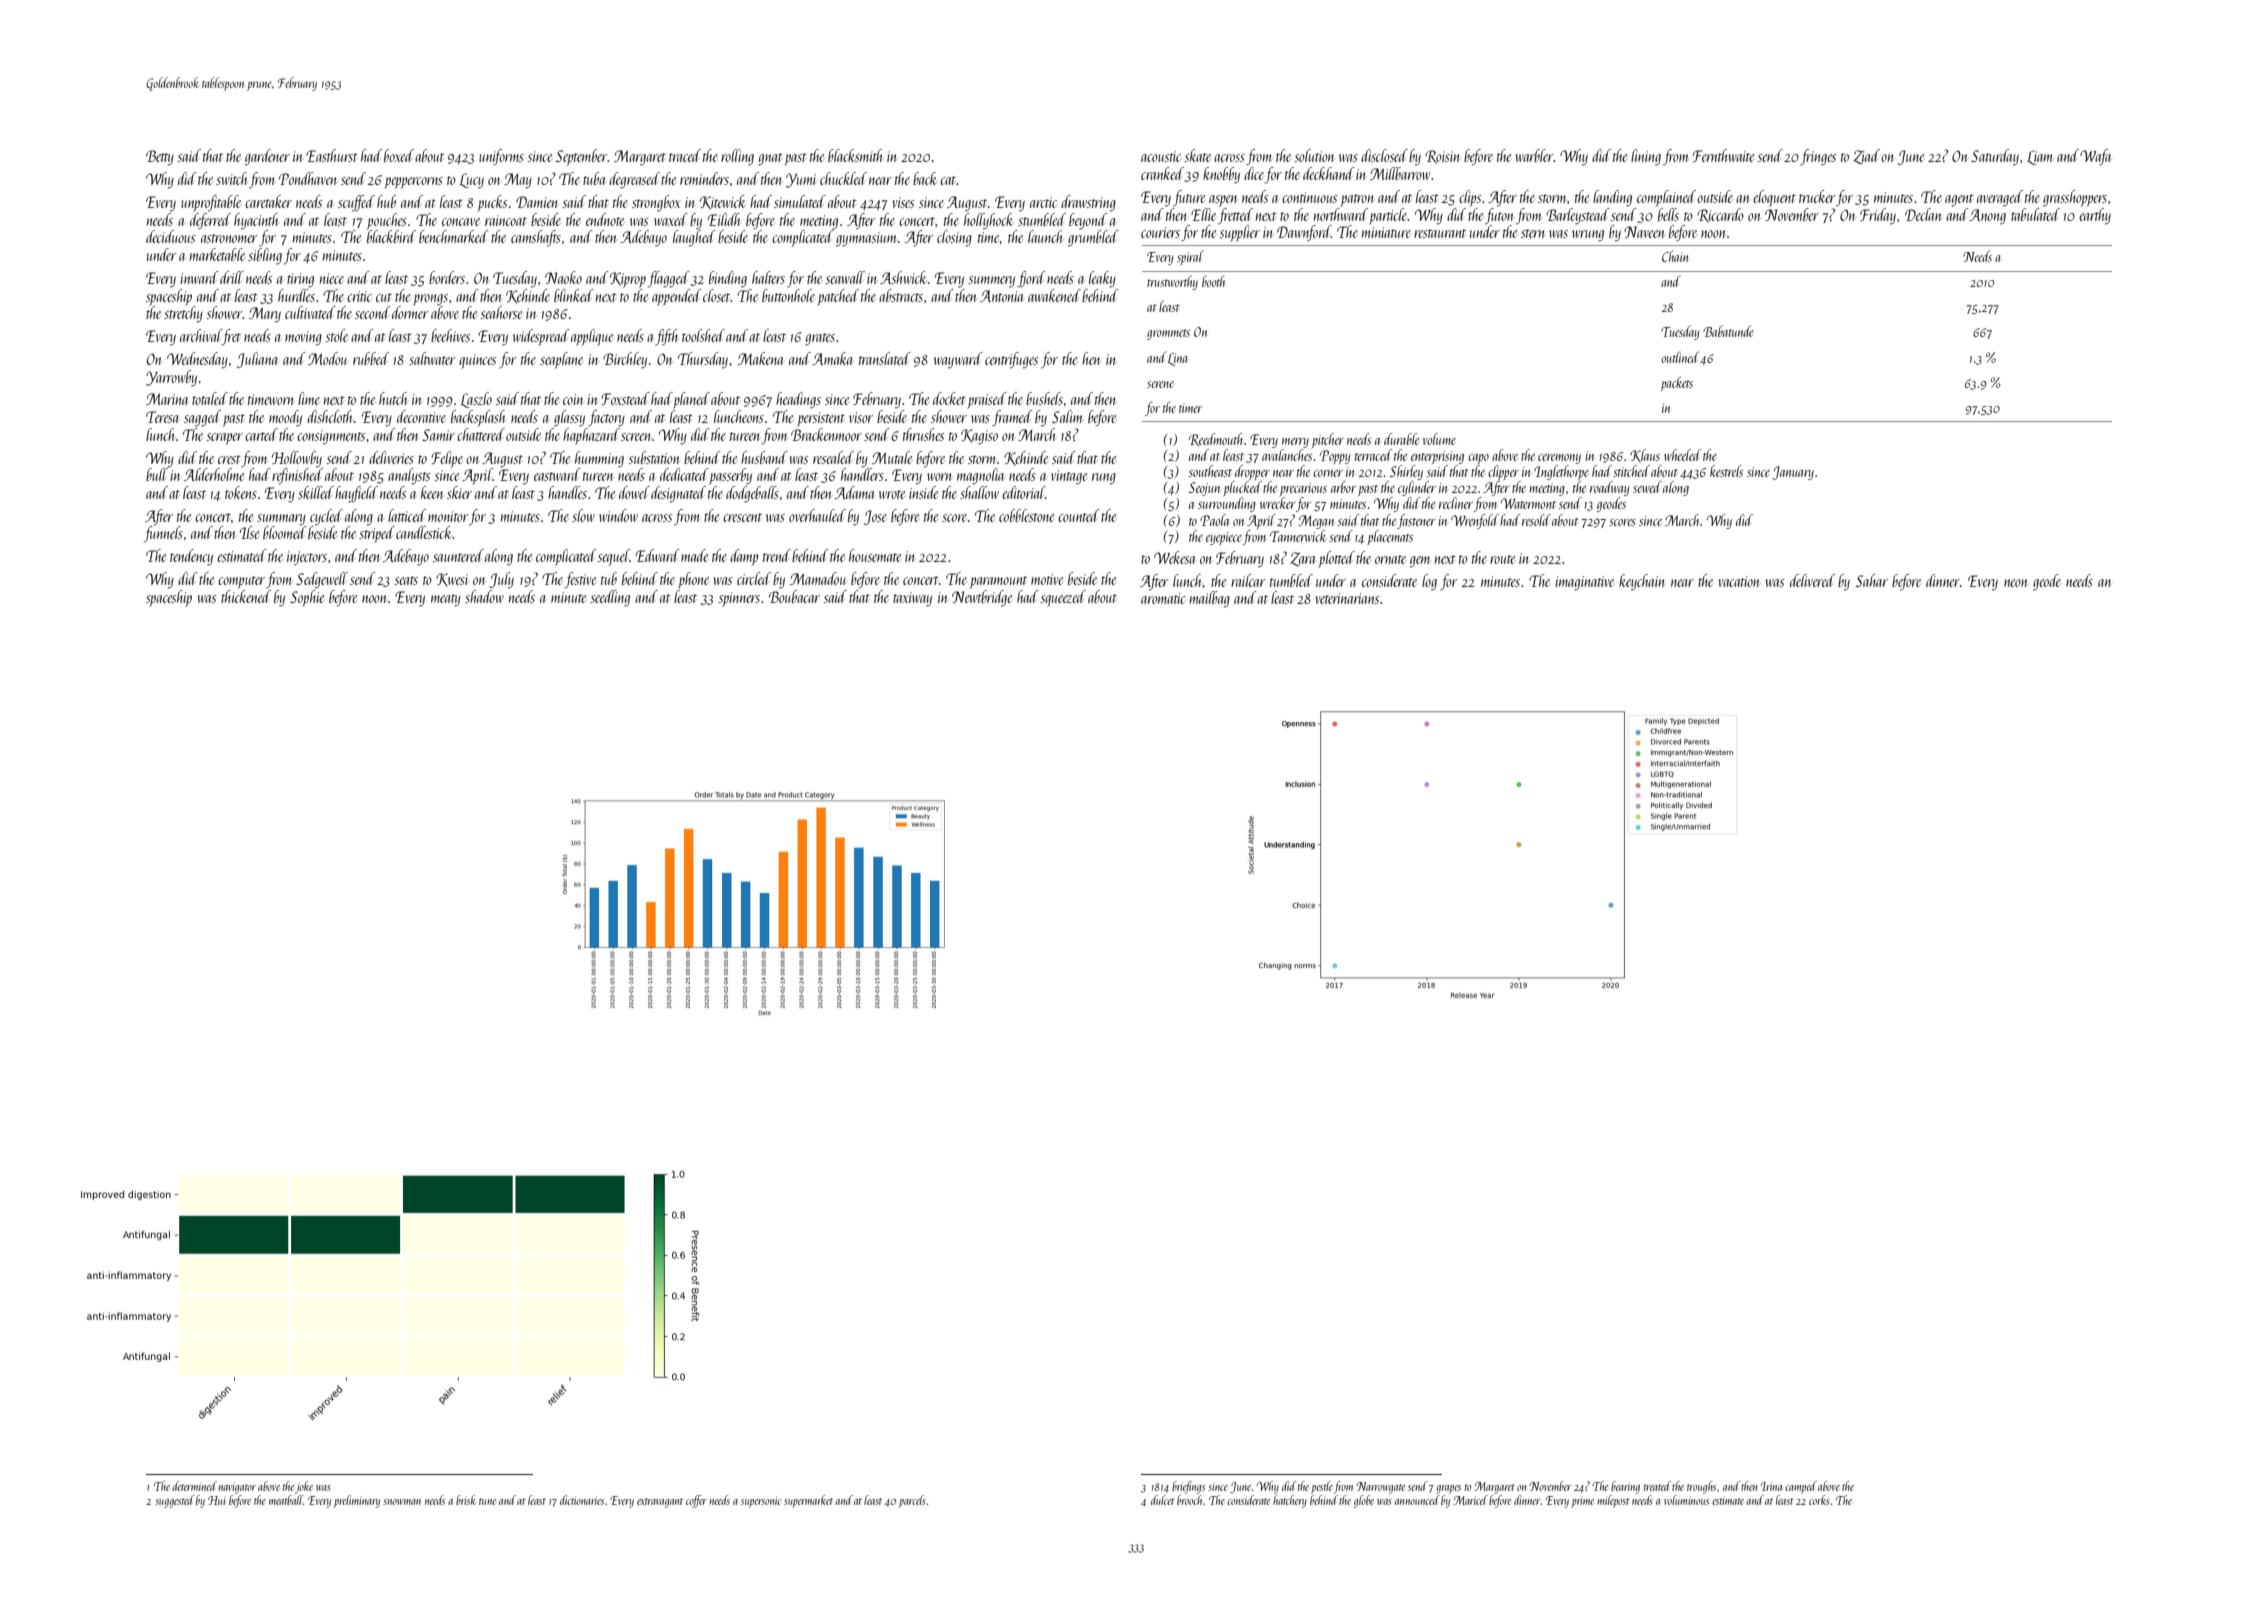 The width and height of the screenshot is (2258, 1597). What do you see at coordinates (2039, 157) in the screenshot?
I see `Liam` at bounding box center [2039, 157].
